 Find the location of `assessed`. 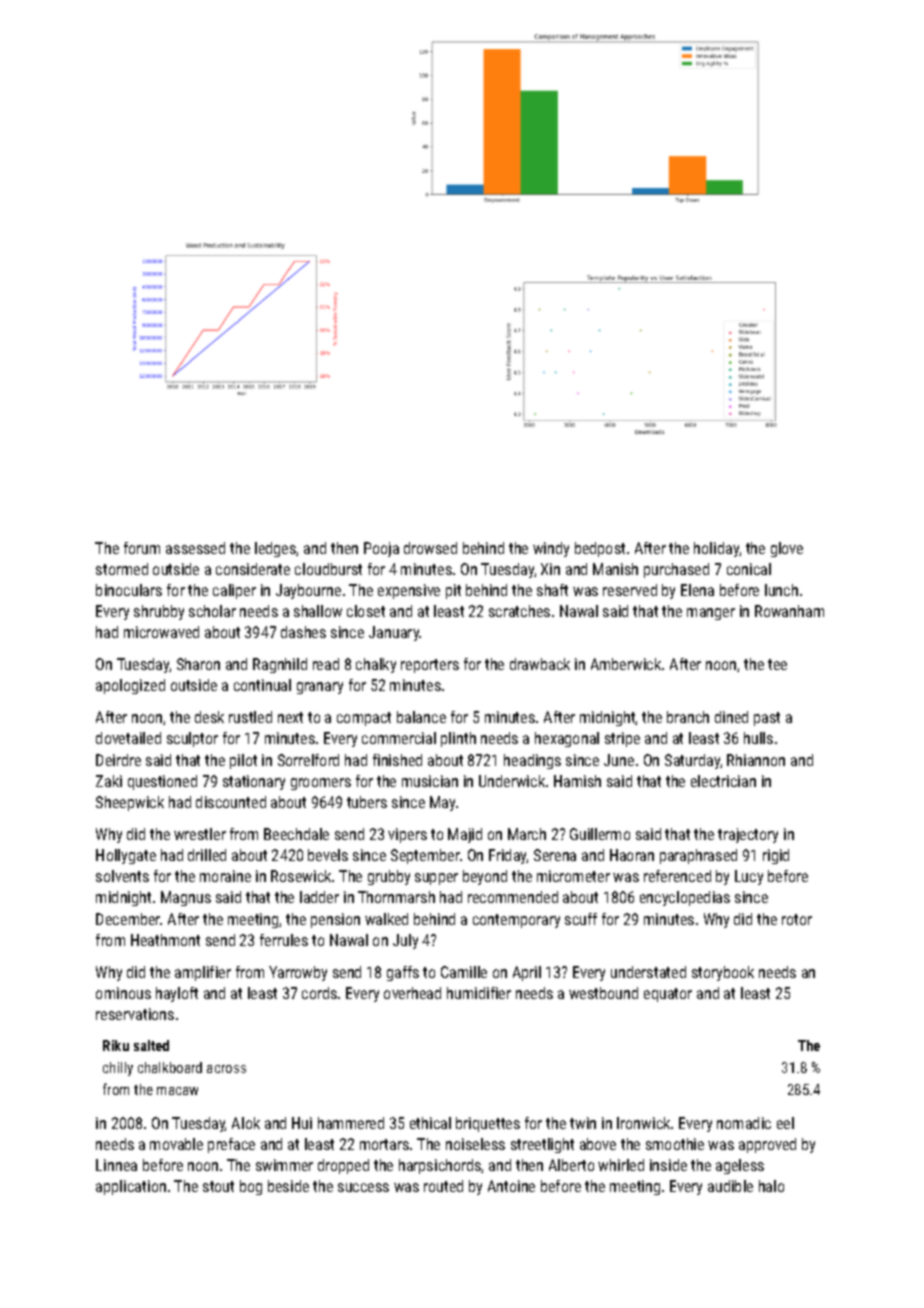

assessed is located at coordinates (195, 548).
